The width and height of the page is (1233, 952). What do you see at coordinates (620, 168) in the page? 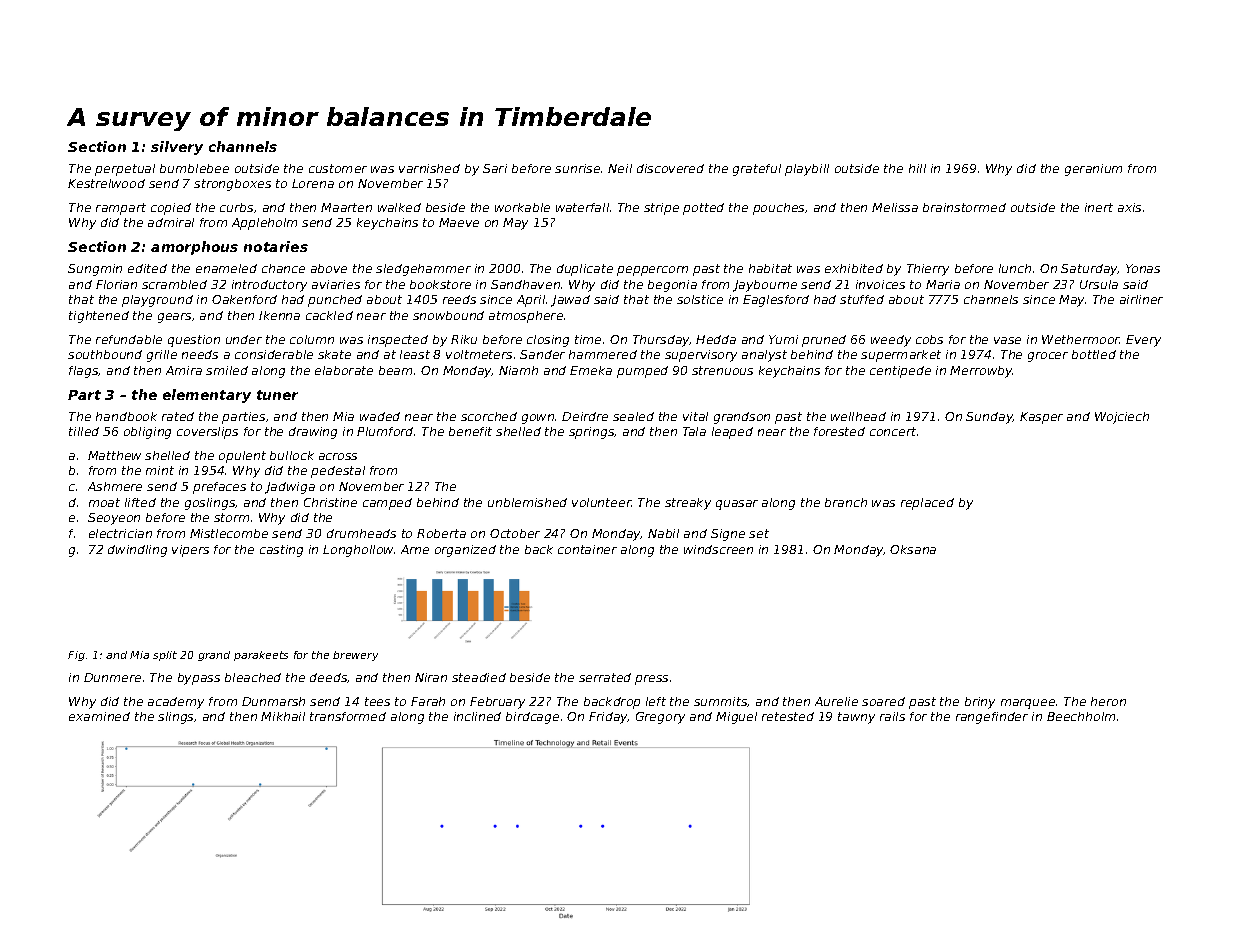
I see `Neil` at bounding box center [620, 168].
